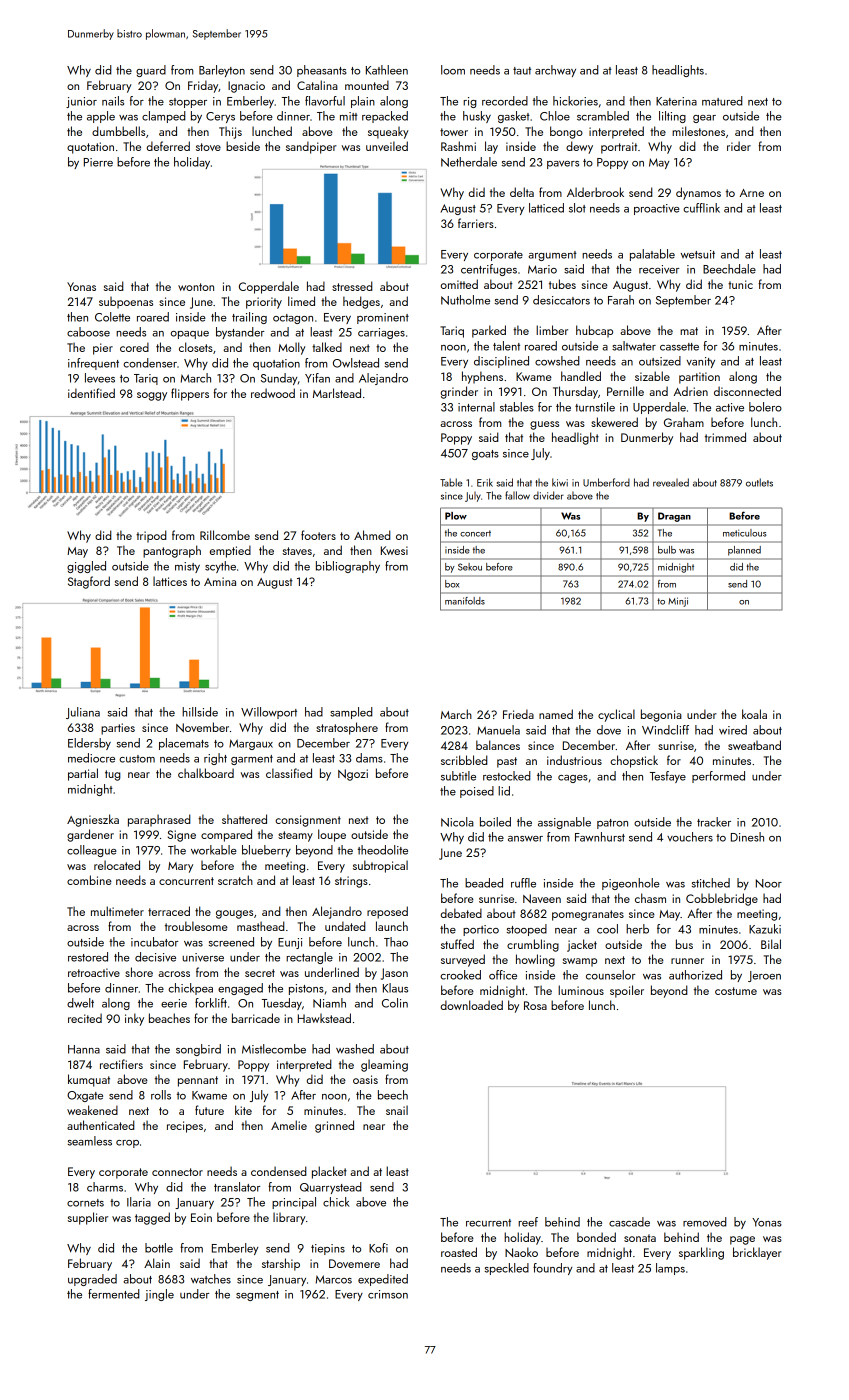 The width and height of the screenshot is (849, 1400). What do you see at coordinates (159, 1295) in the screenshot?
I see `jingle` at bounding box center [159, 1295].
